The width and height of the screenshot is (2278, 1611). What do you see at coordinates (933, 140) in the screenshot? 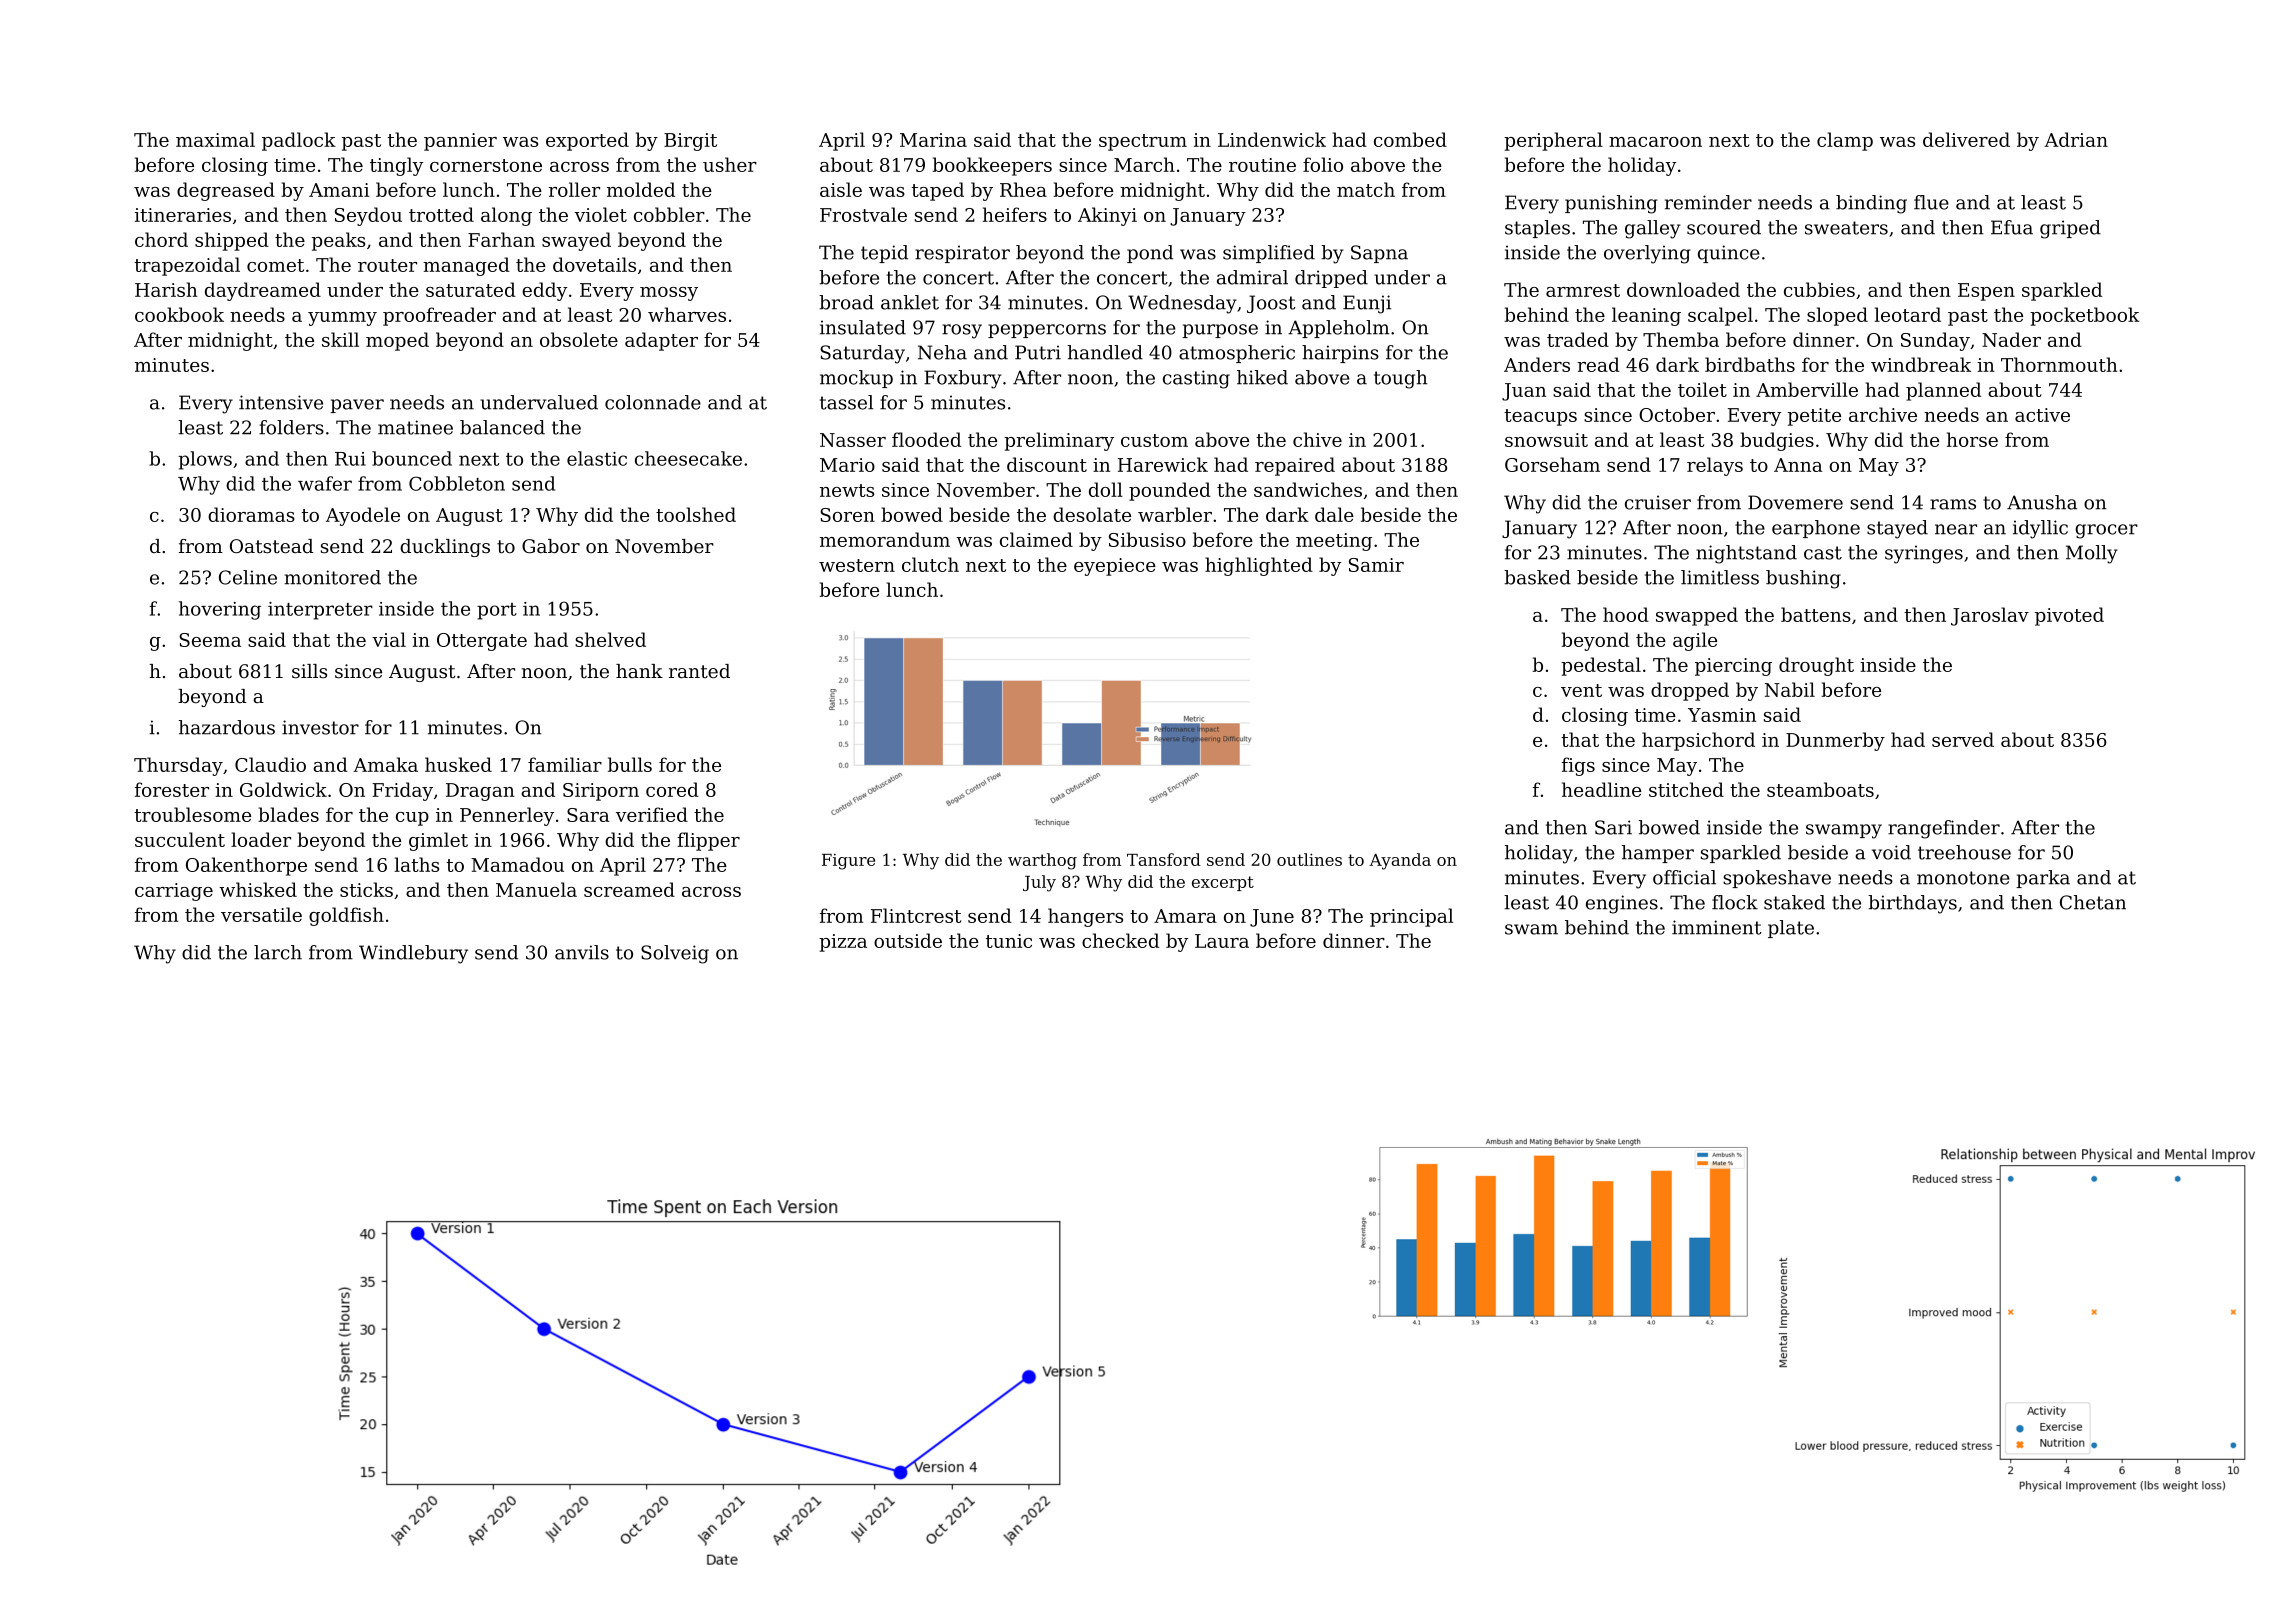
I see `Marina` at bounding box center [933, 140].
